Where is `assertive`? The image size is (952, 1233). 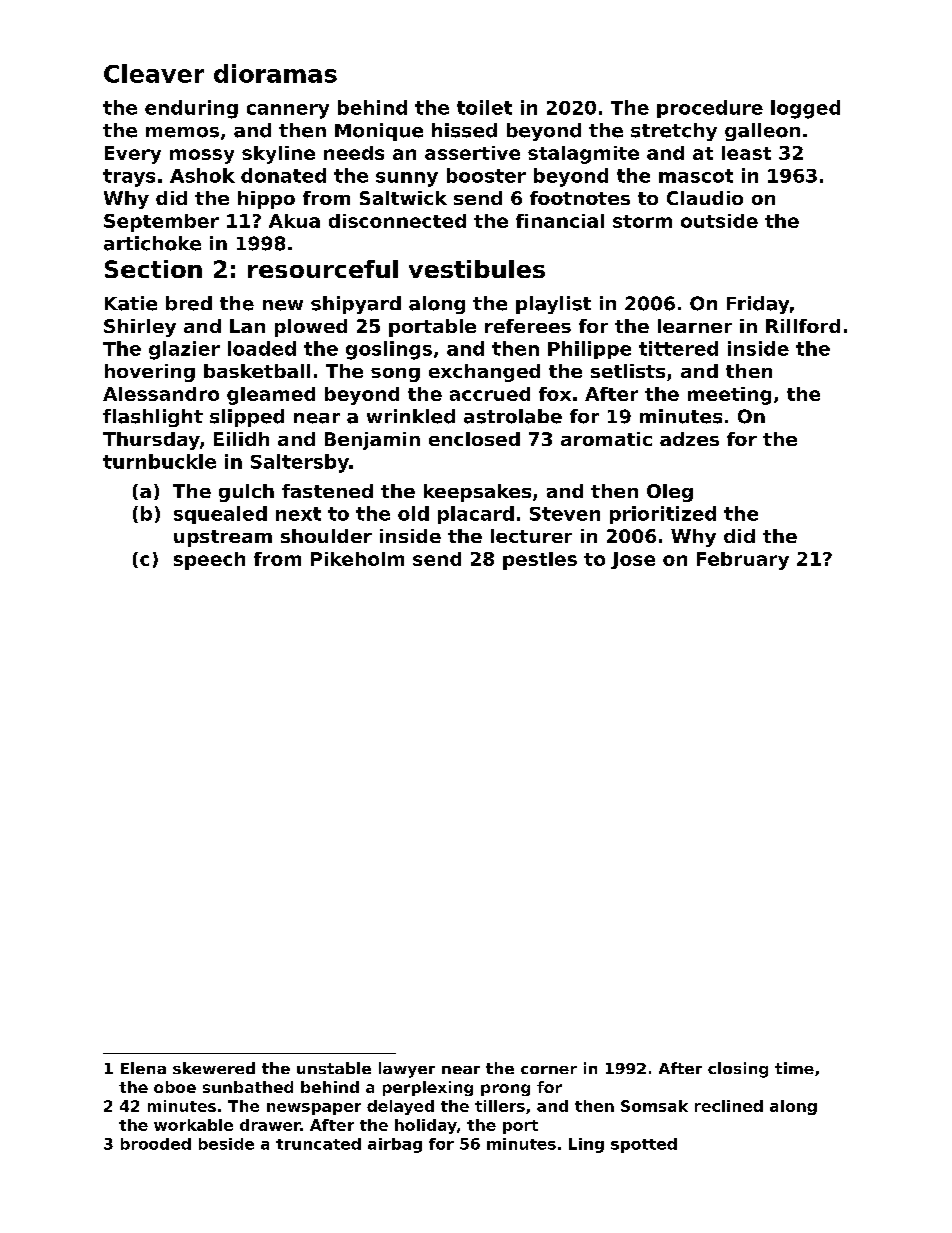 assertive is located at coordinates (472, 153).
